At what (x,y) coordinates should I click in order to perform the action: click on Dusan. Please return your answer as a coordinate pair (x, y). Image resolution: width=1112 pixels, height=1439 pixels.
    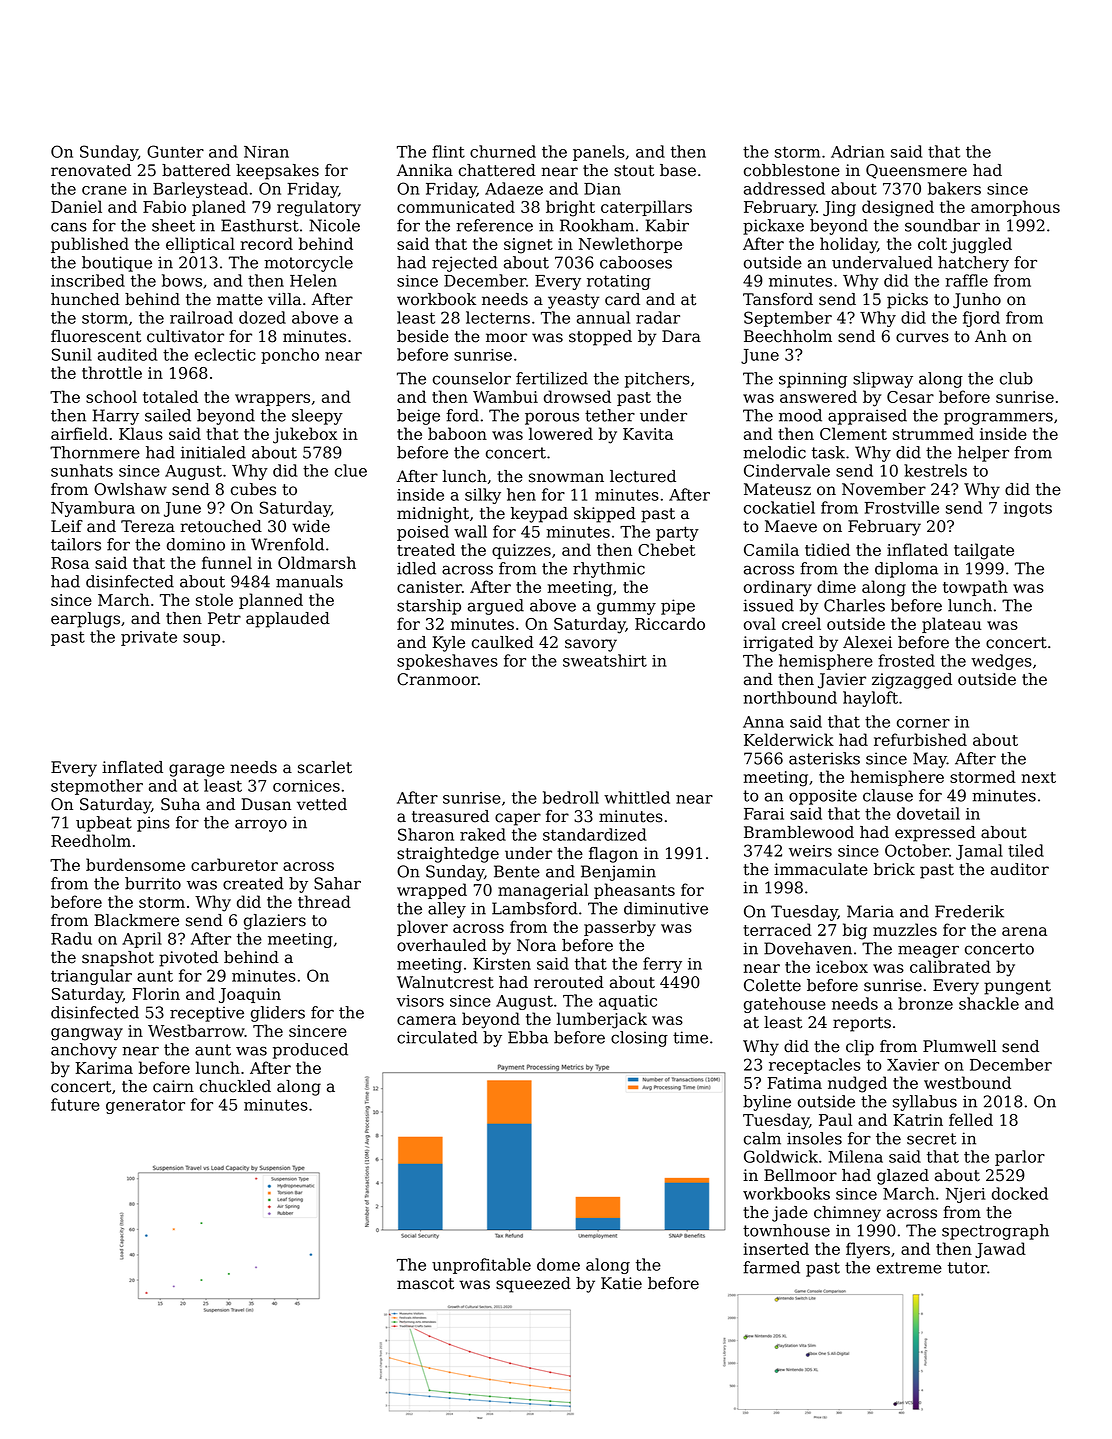
    Looking at the image, I should click on (266, 804).
